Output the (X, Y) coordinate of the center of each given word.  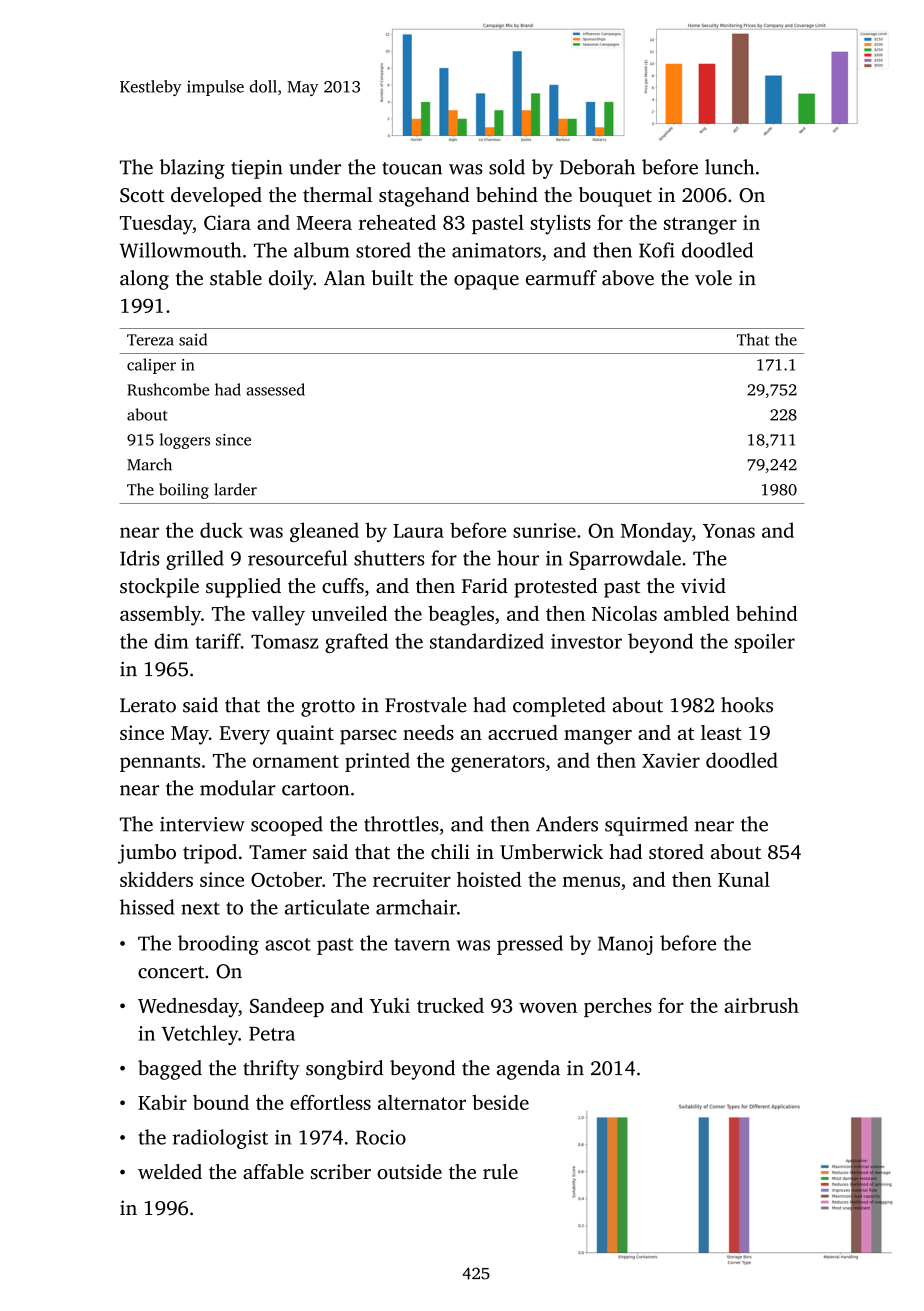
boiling (184, 491)
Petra (272, 1034)
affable (273, 1171)
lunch (729, 167)
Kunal (744, 879)
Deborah (597, 167)
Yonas (729, 531)
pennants (160, 763)
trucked (450, 1005)
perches (618, 1007)
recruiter (412, 879)
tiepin (257, 169)
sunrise (544, 530)
